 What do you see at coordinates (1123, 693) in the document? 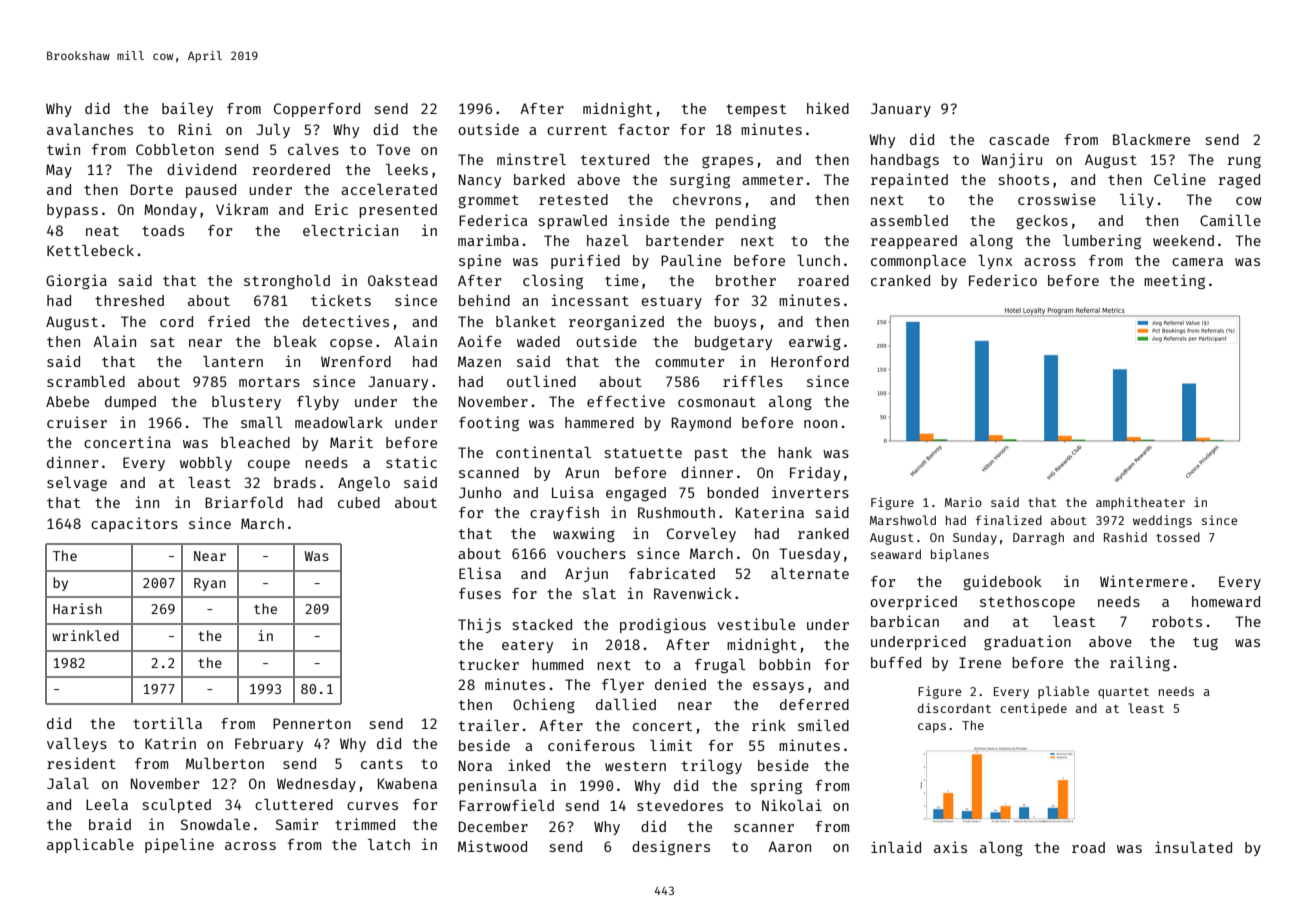
I see `quartet` at bounding box center [1123, 693].
